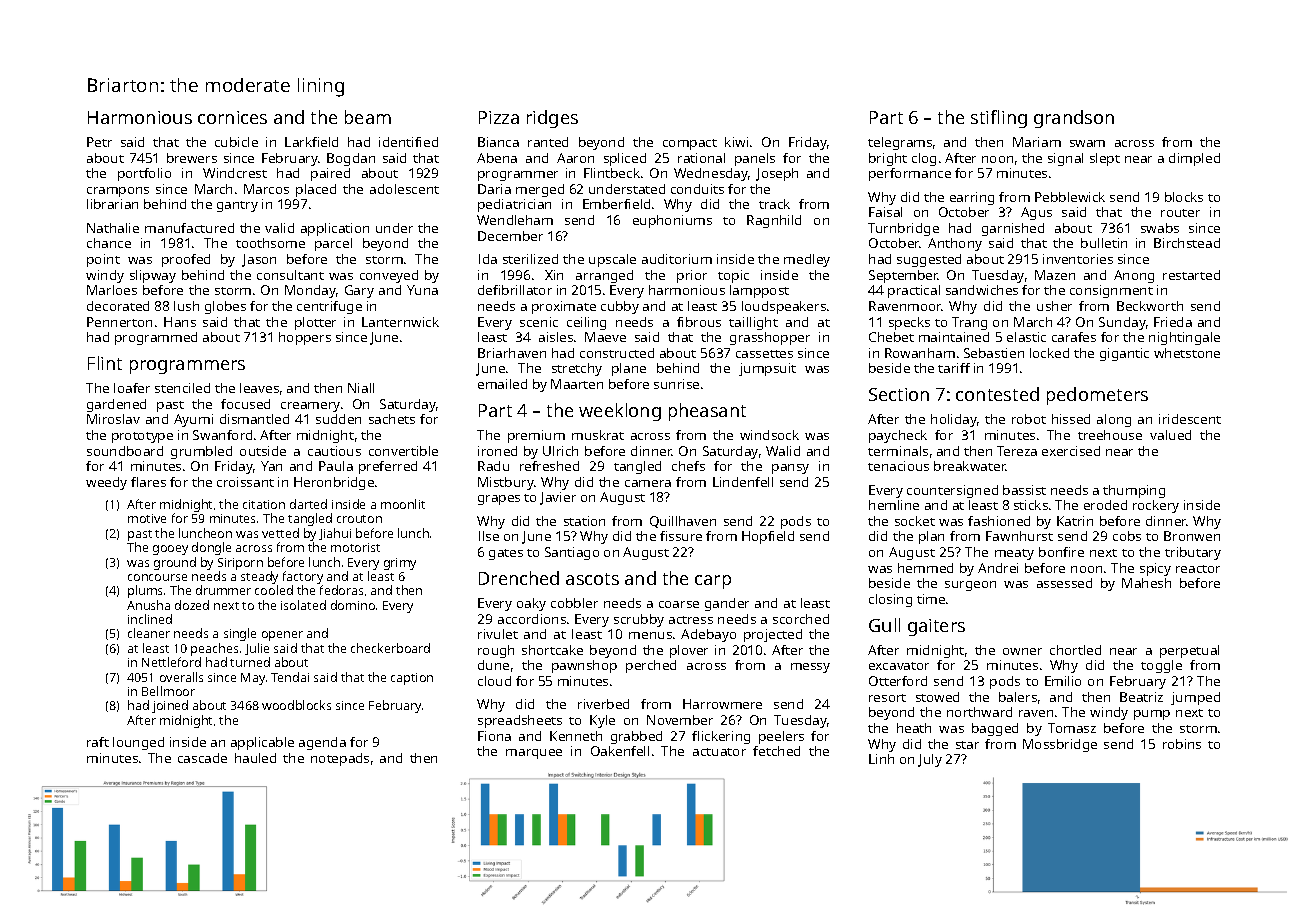 The width and height of the screenshot is (1308, 924). I want to click on pawnshop, so click(584, 666).
